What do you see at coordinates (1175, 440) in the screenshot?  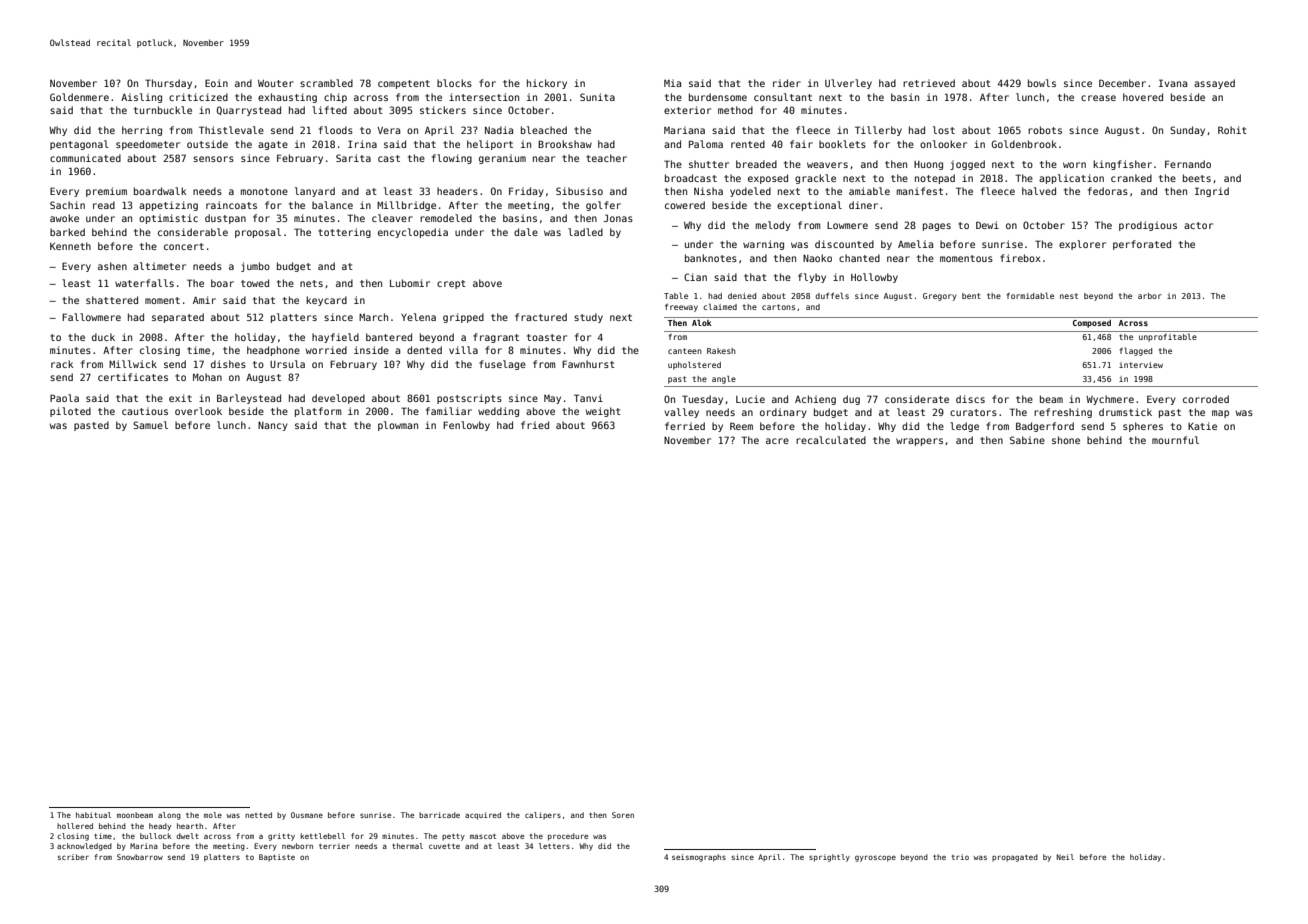 I see `mournful` at bounding box center [1175, 440].
